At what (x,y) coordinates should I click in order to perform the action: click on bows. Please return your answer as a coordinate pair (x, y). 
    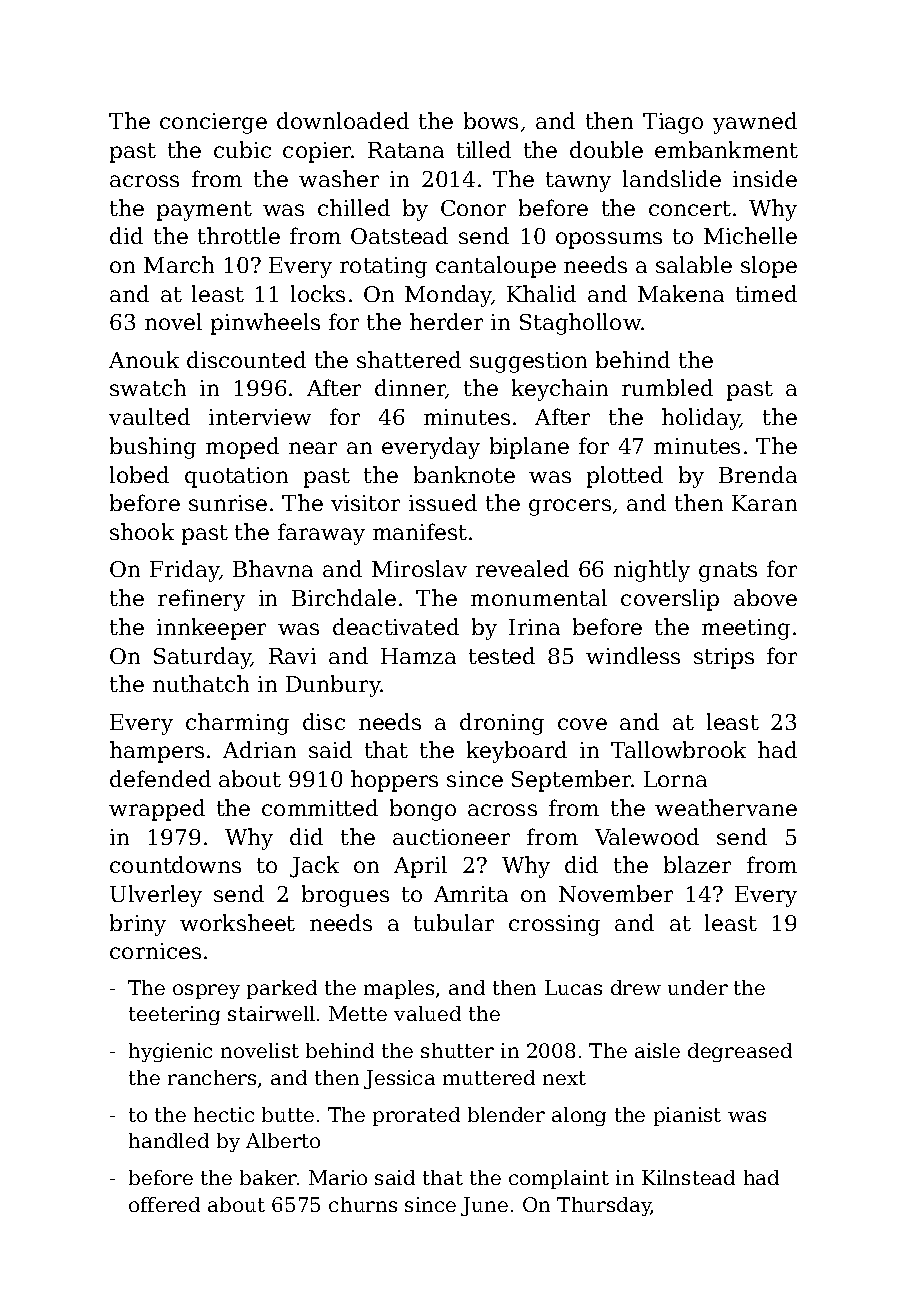
    Looking at the image, I should click on (491, 120).
